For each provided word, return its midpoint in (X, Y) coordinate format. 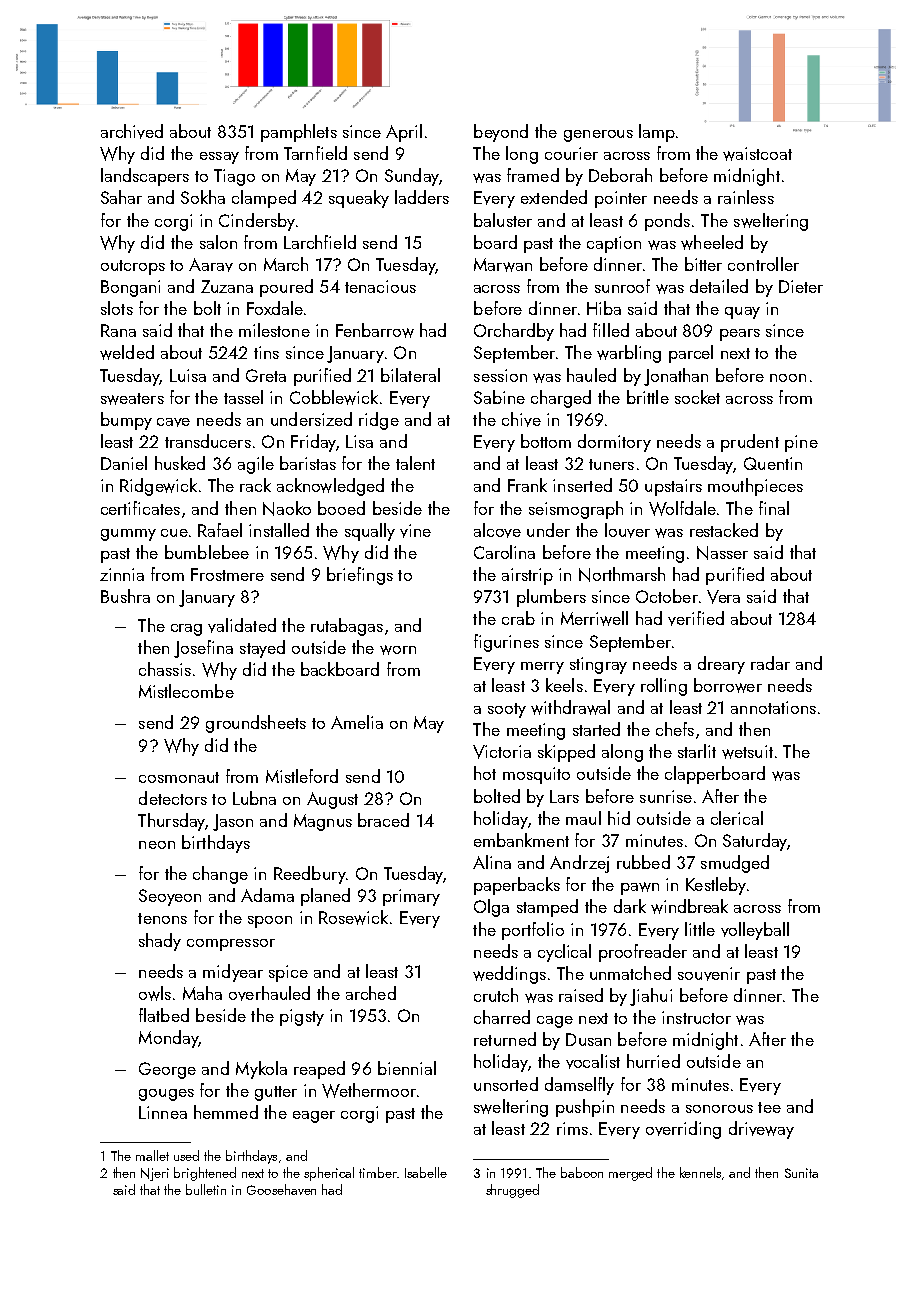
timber (378, 1172)
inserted (582, 485)
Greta (266, 375)
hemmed (226, 1112)
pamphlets (299, 133)
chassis (165, 669)
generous (598, 136)
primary (411, 897)
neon (157, 845)
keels (564, 685)
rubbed (643, 862)
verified (696, 618)
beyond (501, 133)
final (774, 508)
